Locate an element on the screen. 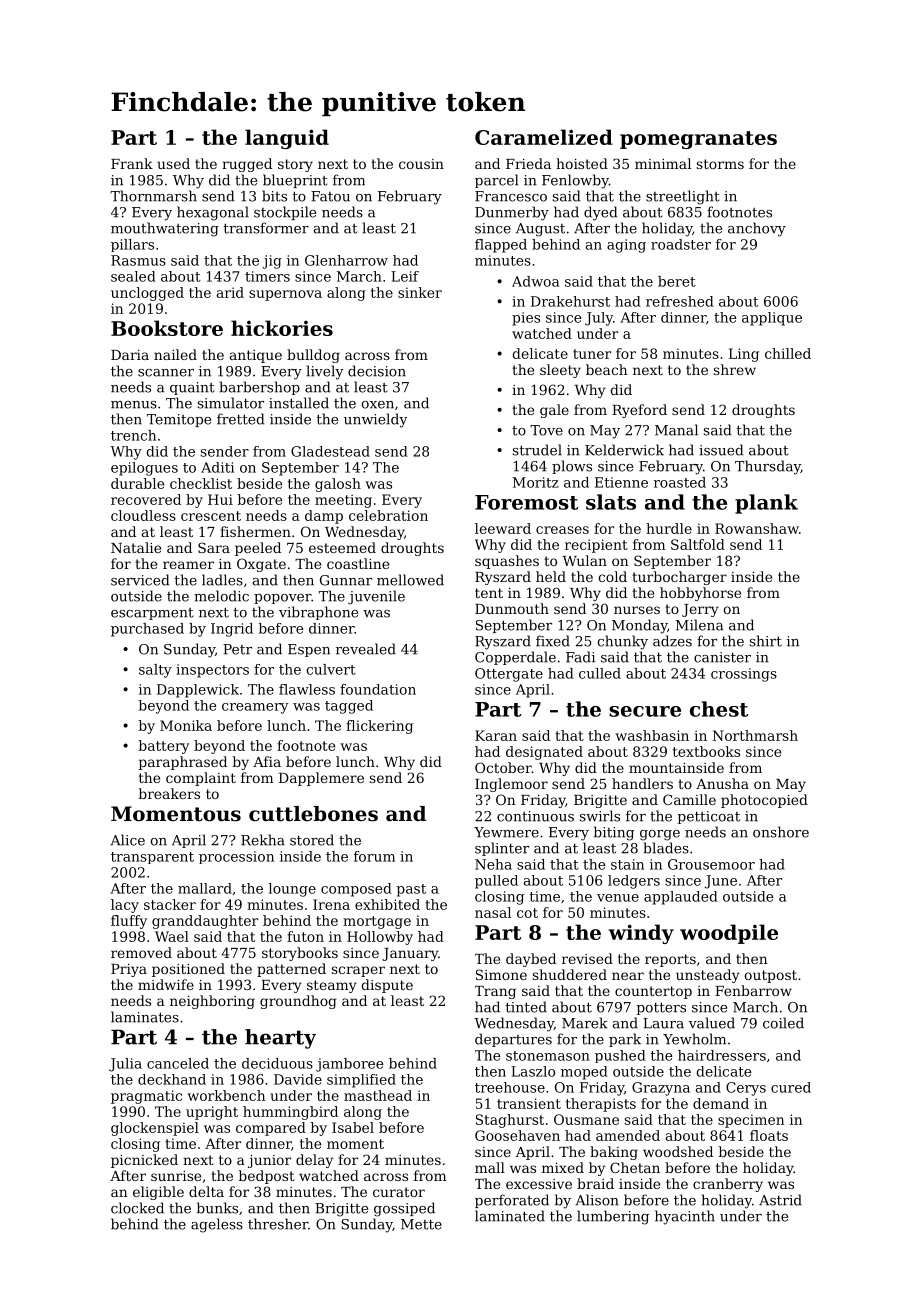 Image resolution: width=924 pixels, height=1308 pixels. stored is located at coordinates (312, 840).
